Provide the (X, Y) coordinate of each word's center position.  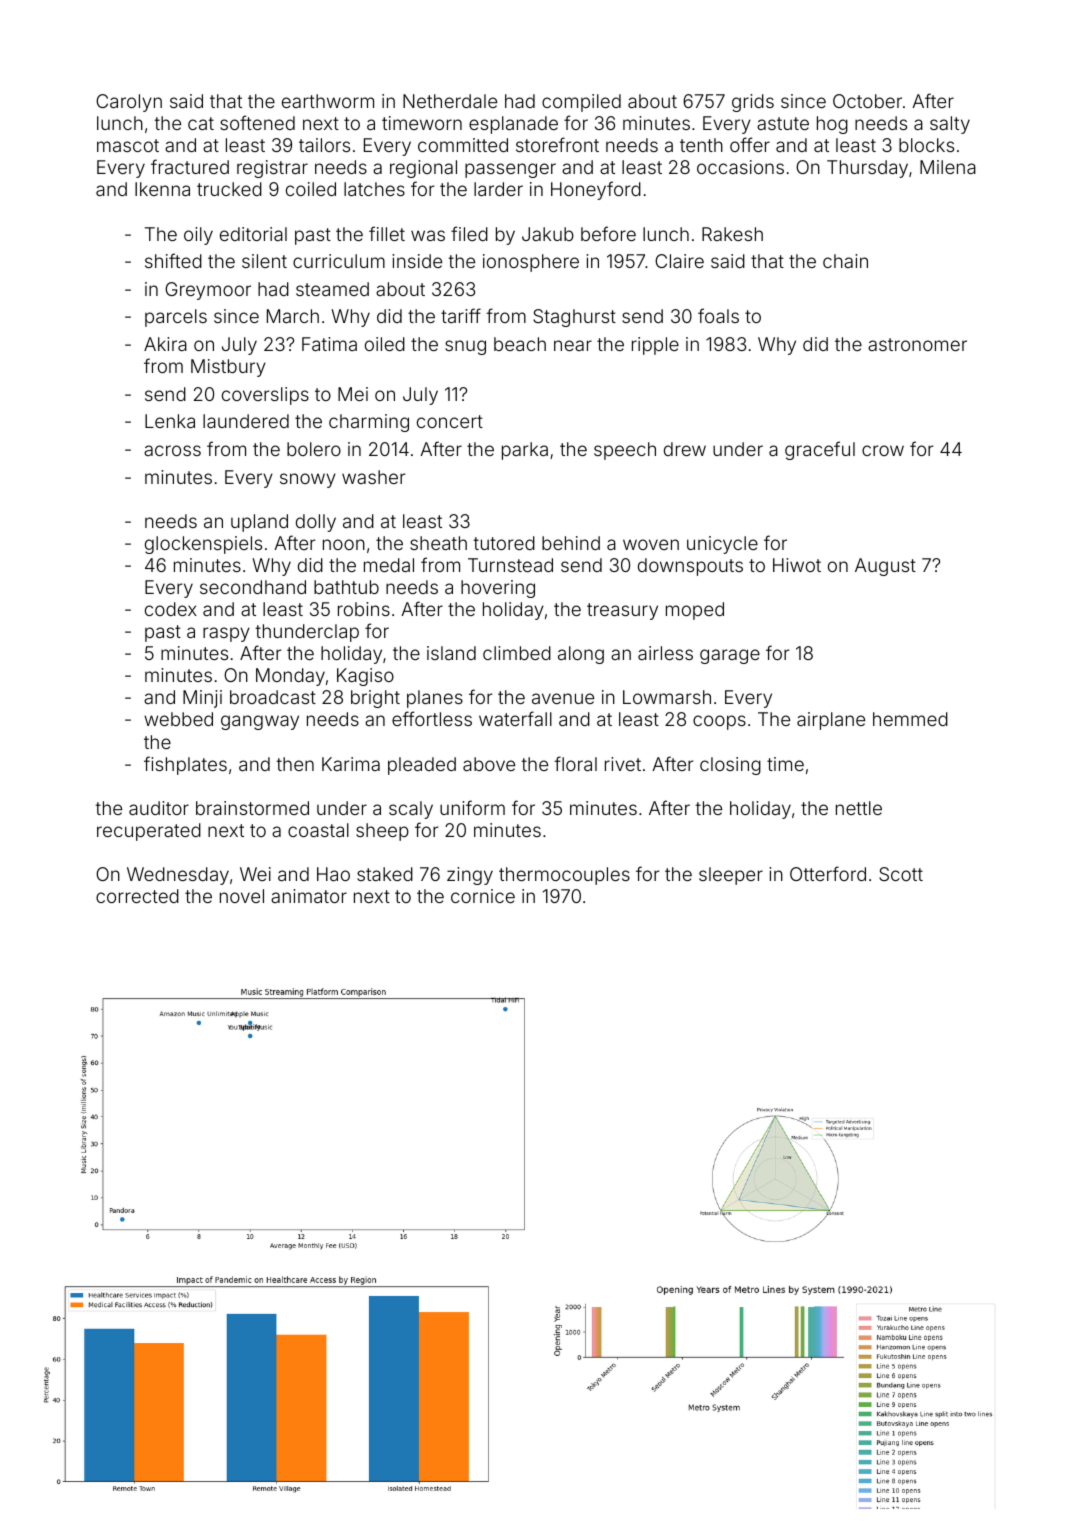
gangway (260, 722)
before (608, 233)
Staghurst (574, 318)
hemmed (910, 719)
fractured (190, 166)
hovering (498, 589)
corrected (137, 896)
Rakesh (732, 234)
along (581, 655)
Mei (353, 394)
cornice (483, 896)
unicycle (722, 545)
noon (344, 544)
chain (845, 261)
